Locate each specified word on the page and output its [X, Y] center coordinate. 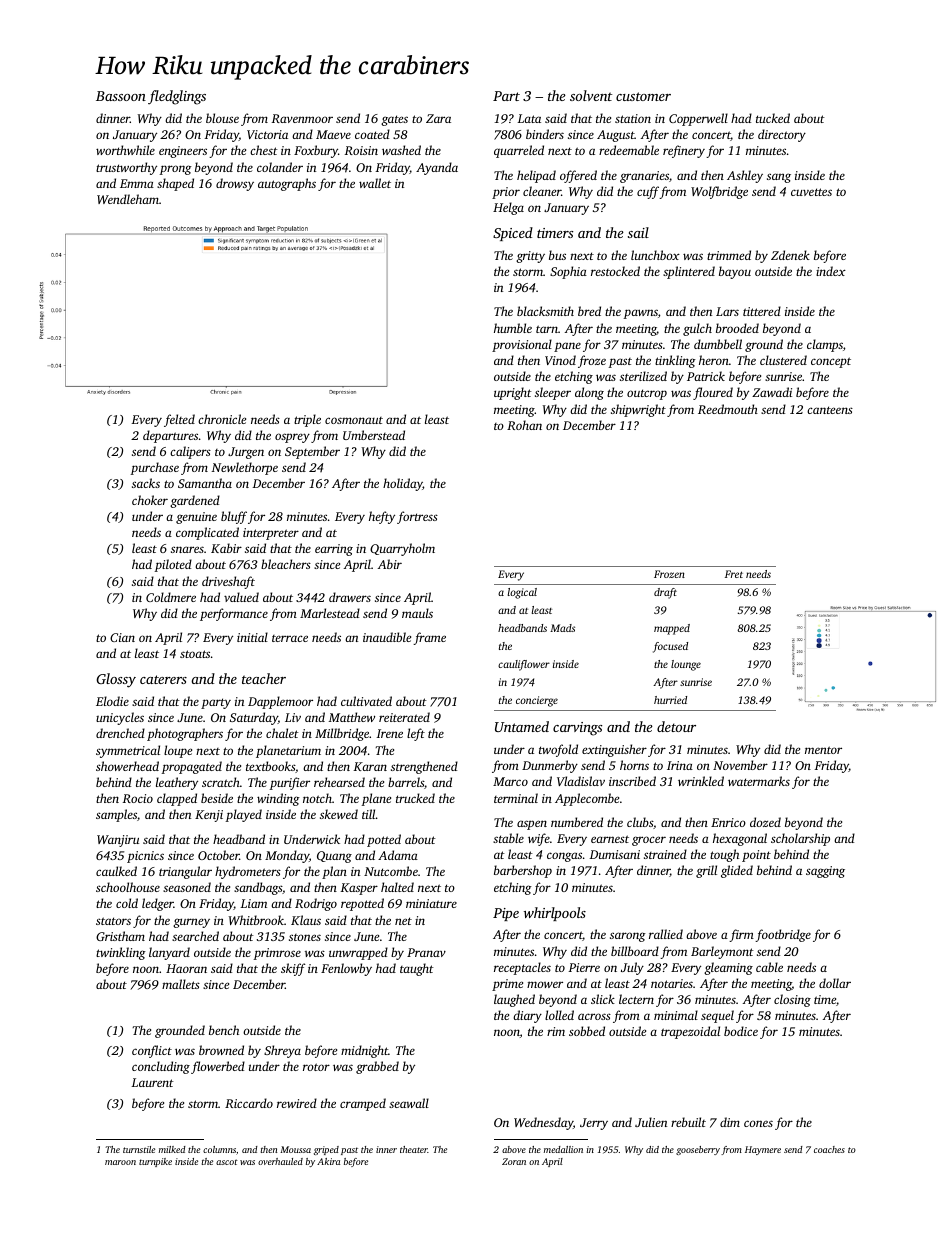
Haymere [763, 1150]
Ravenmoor [302, 118]
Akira [328, 1161]
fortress [417, 517]
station [633, 118]
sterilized [643, 376]
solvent [591, 95]
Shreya [282, 1051]
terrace [290, 638]
